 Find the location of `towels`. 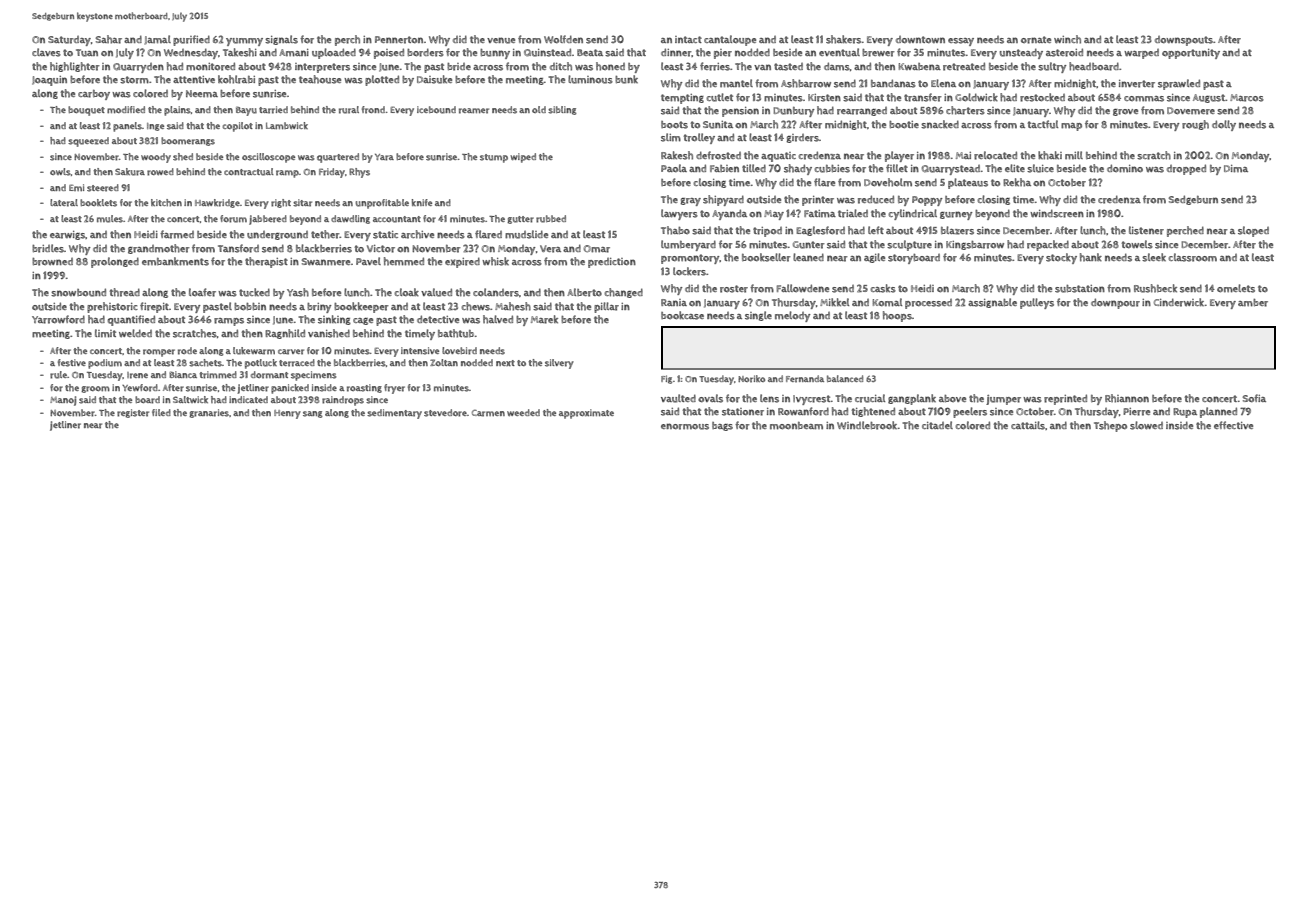

towels is located at coordinates (1137, 244).
